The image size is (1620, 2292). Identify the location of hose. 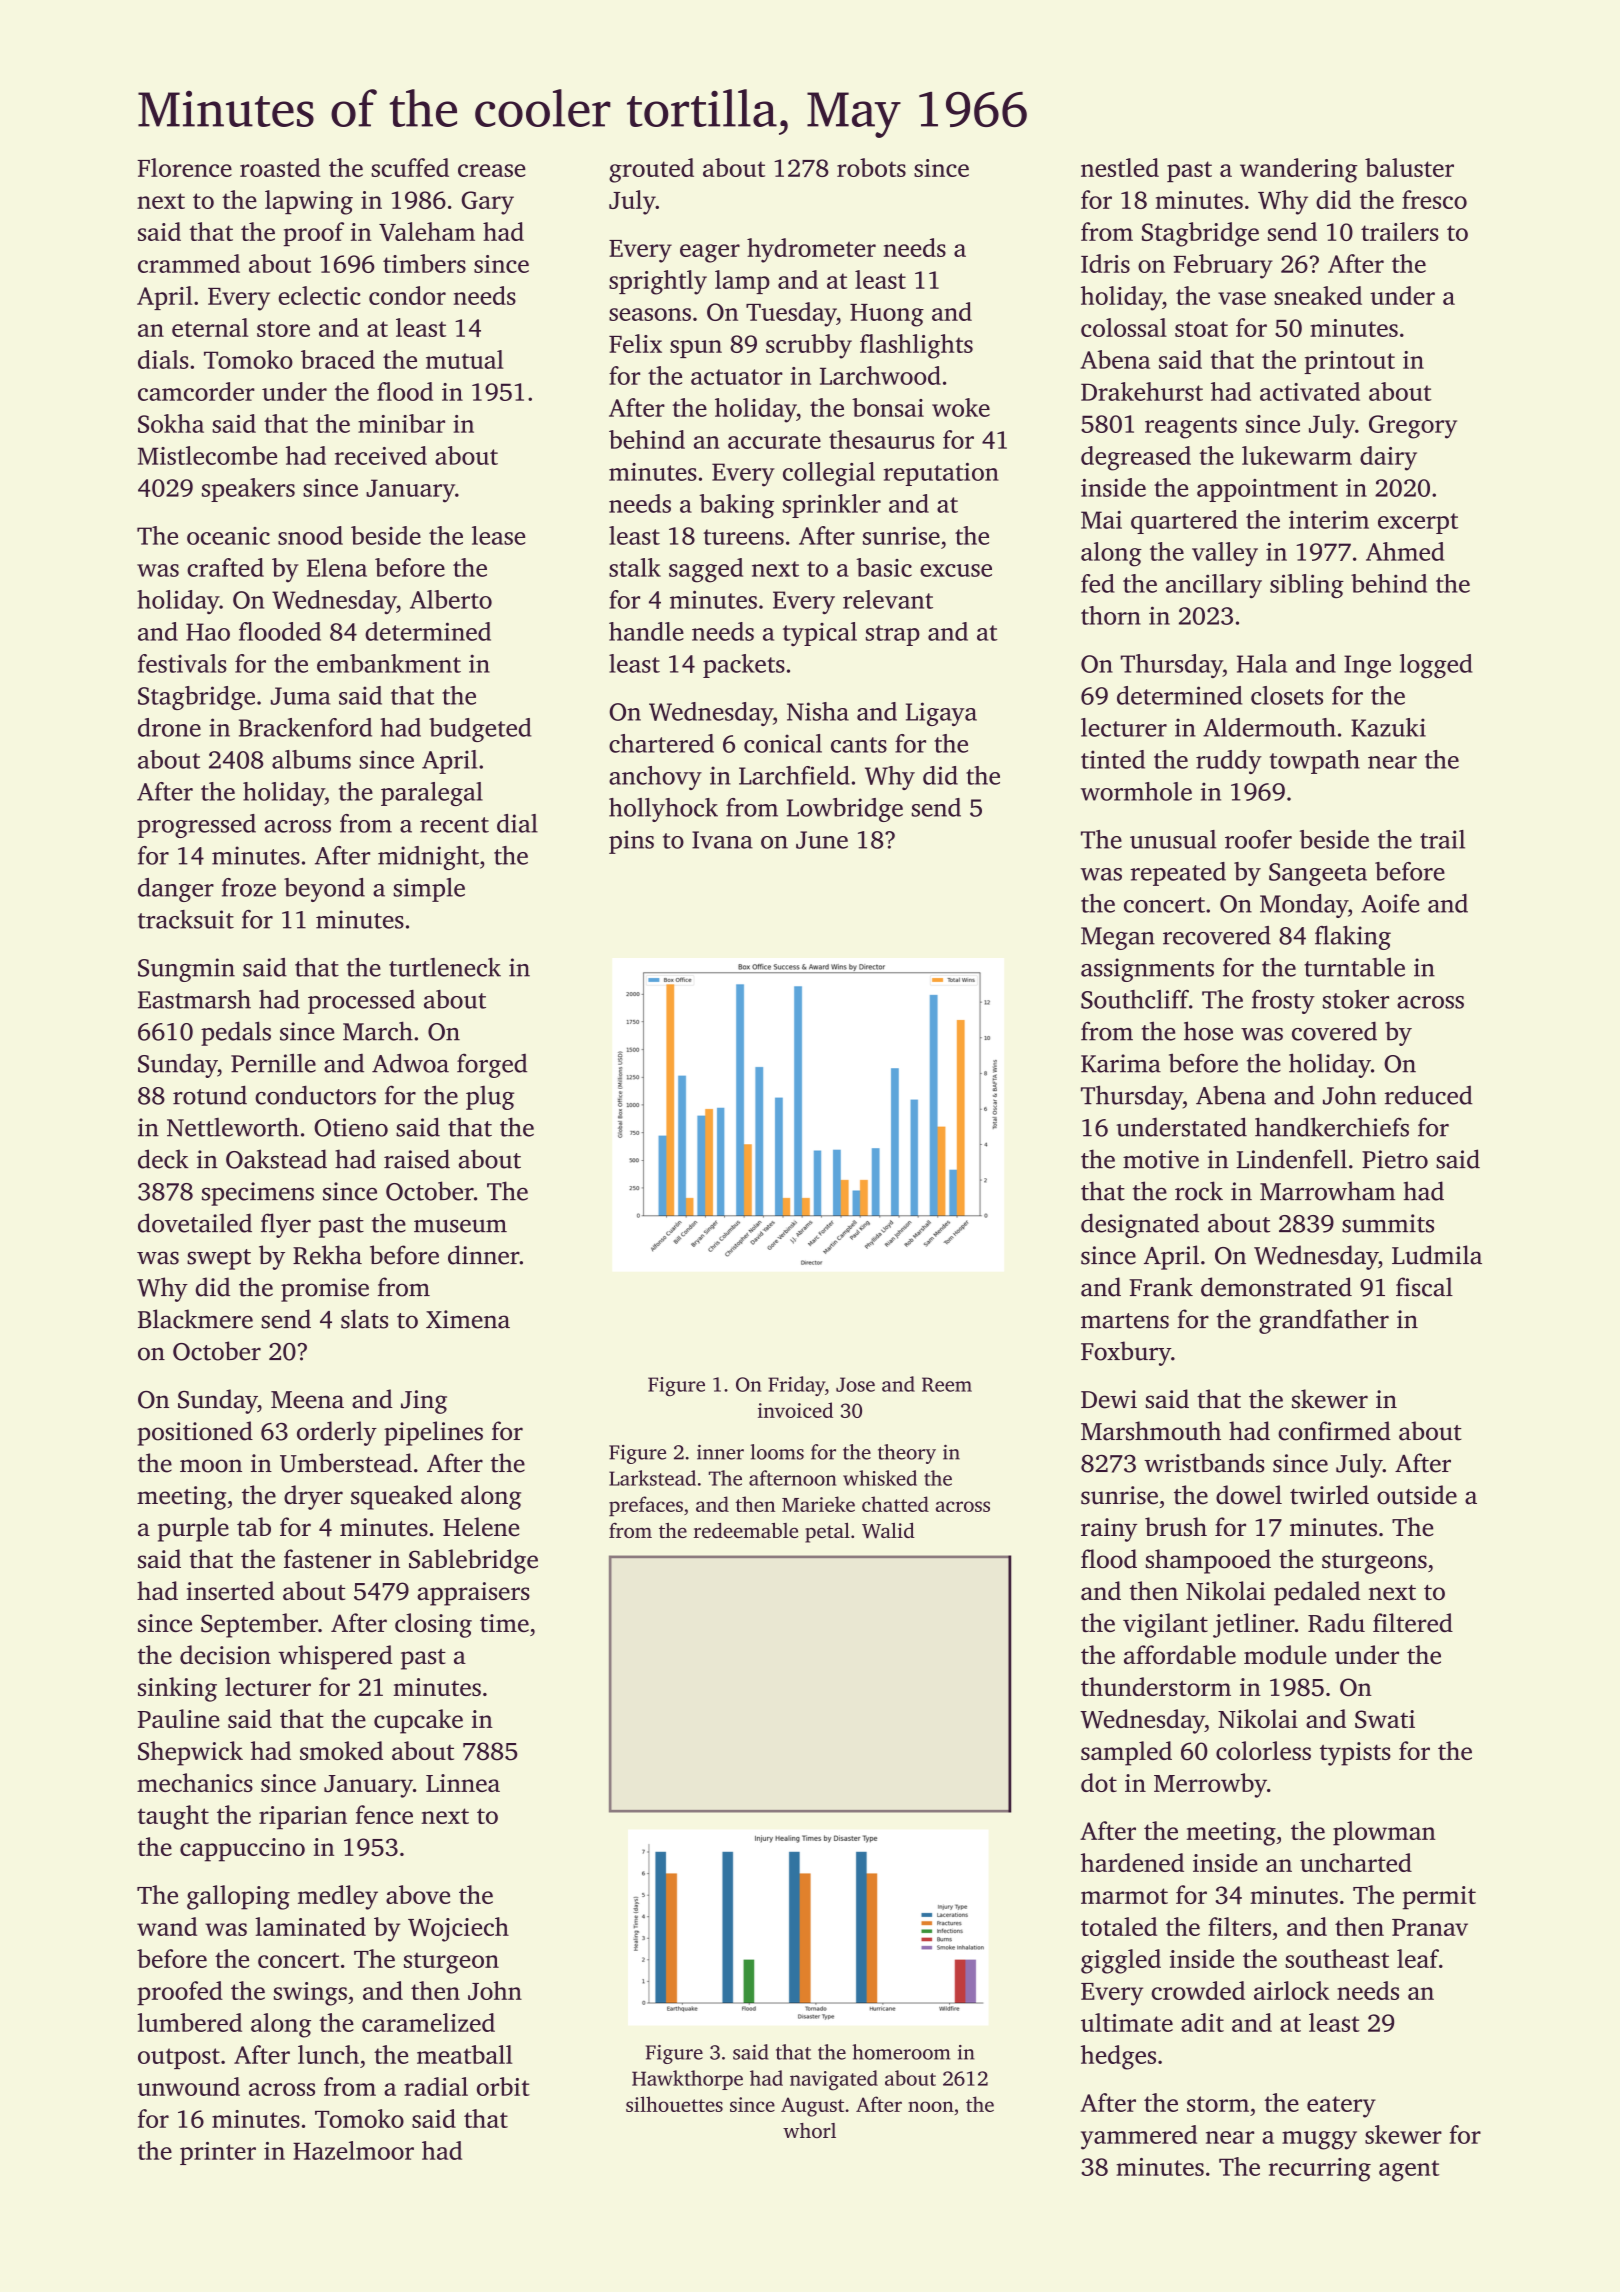
(1208, 1031).
